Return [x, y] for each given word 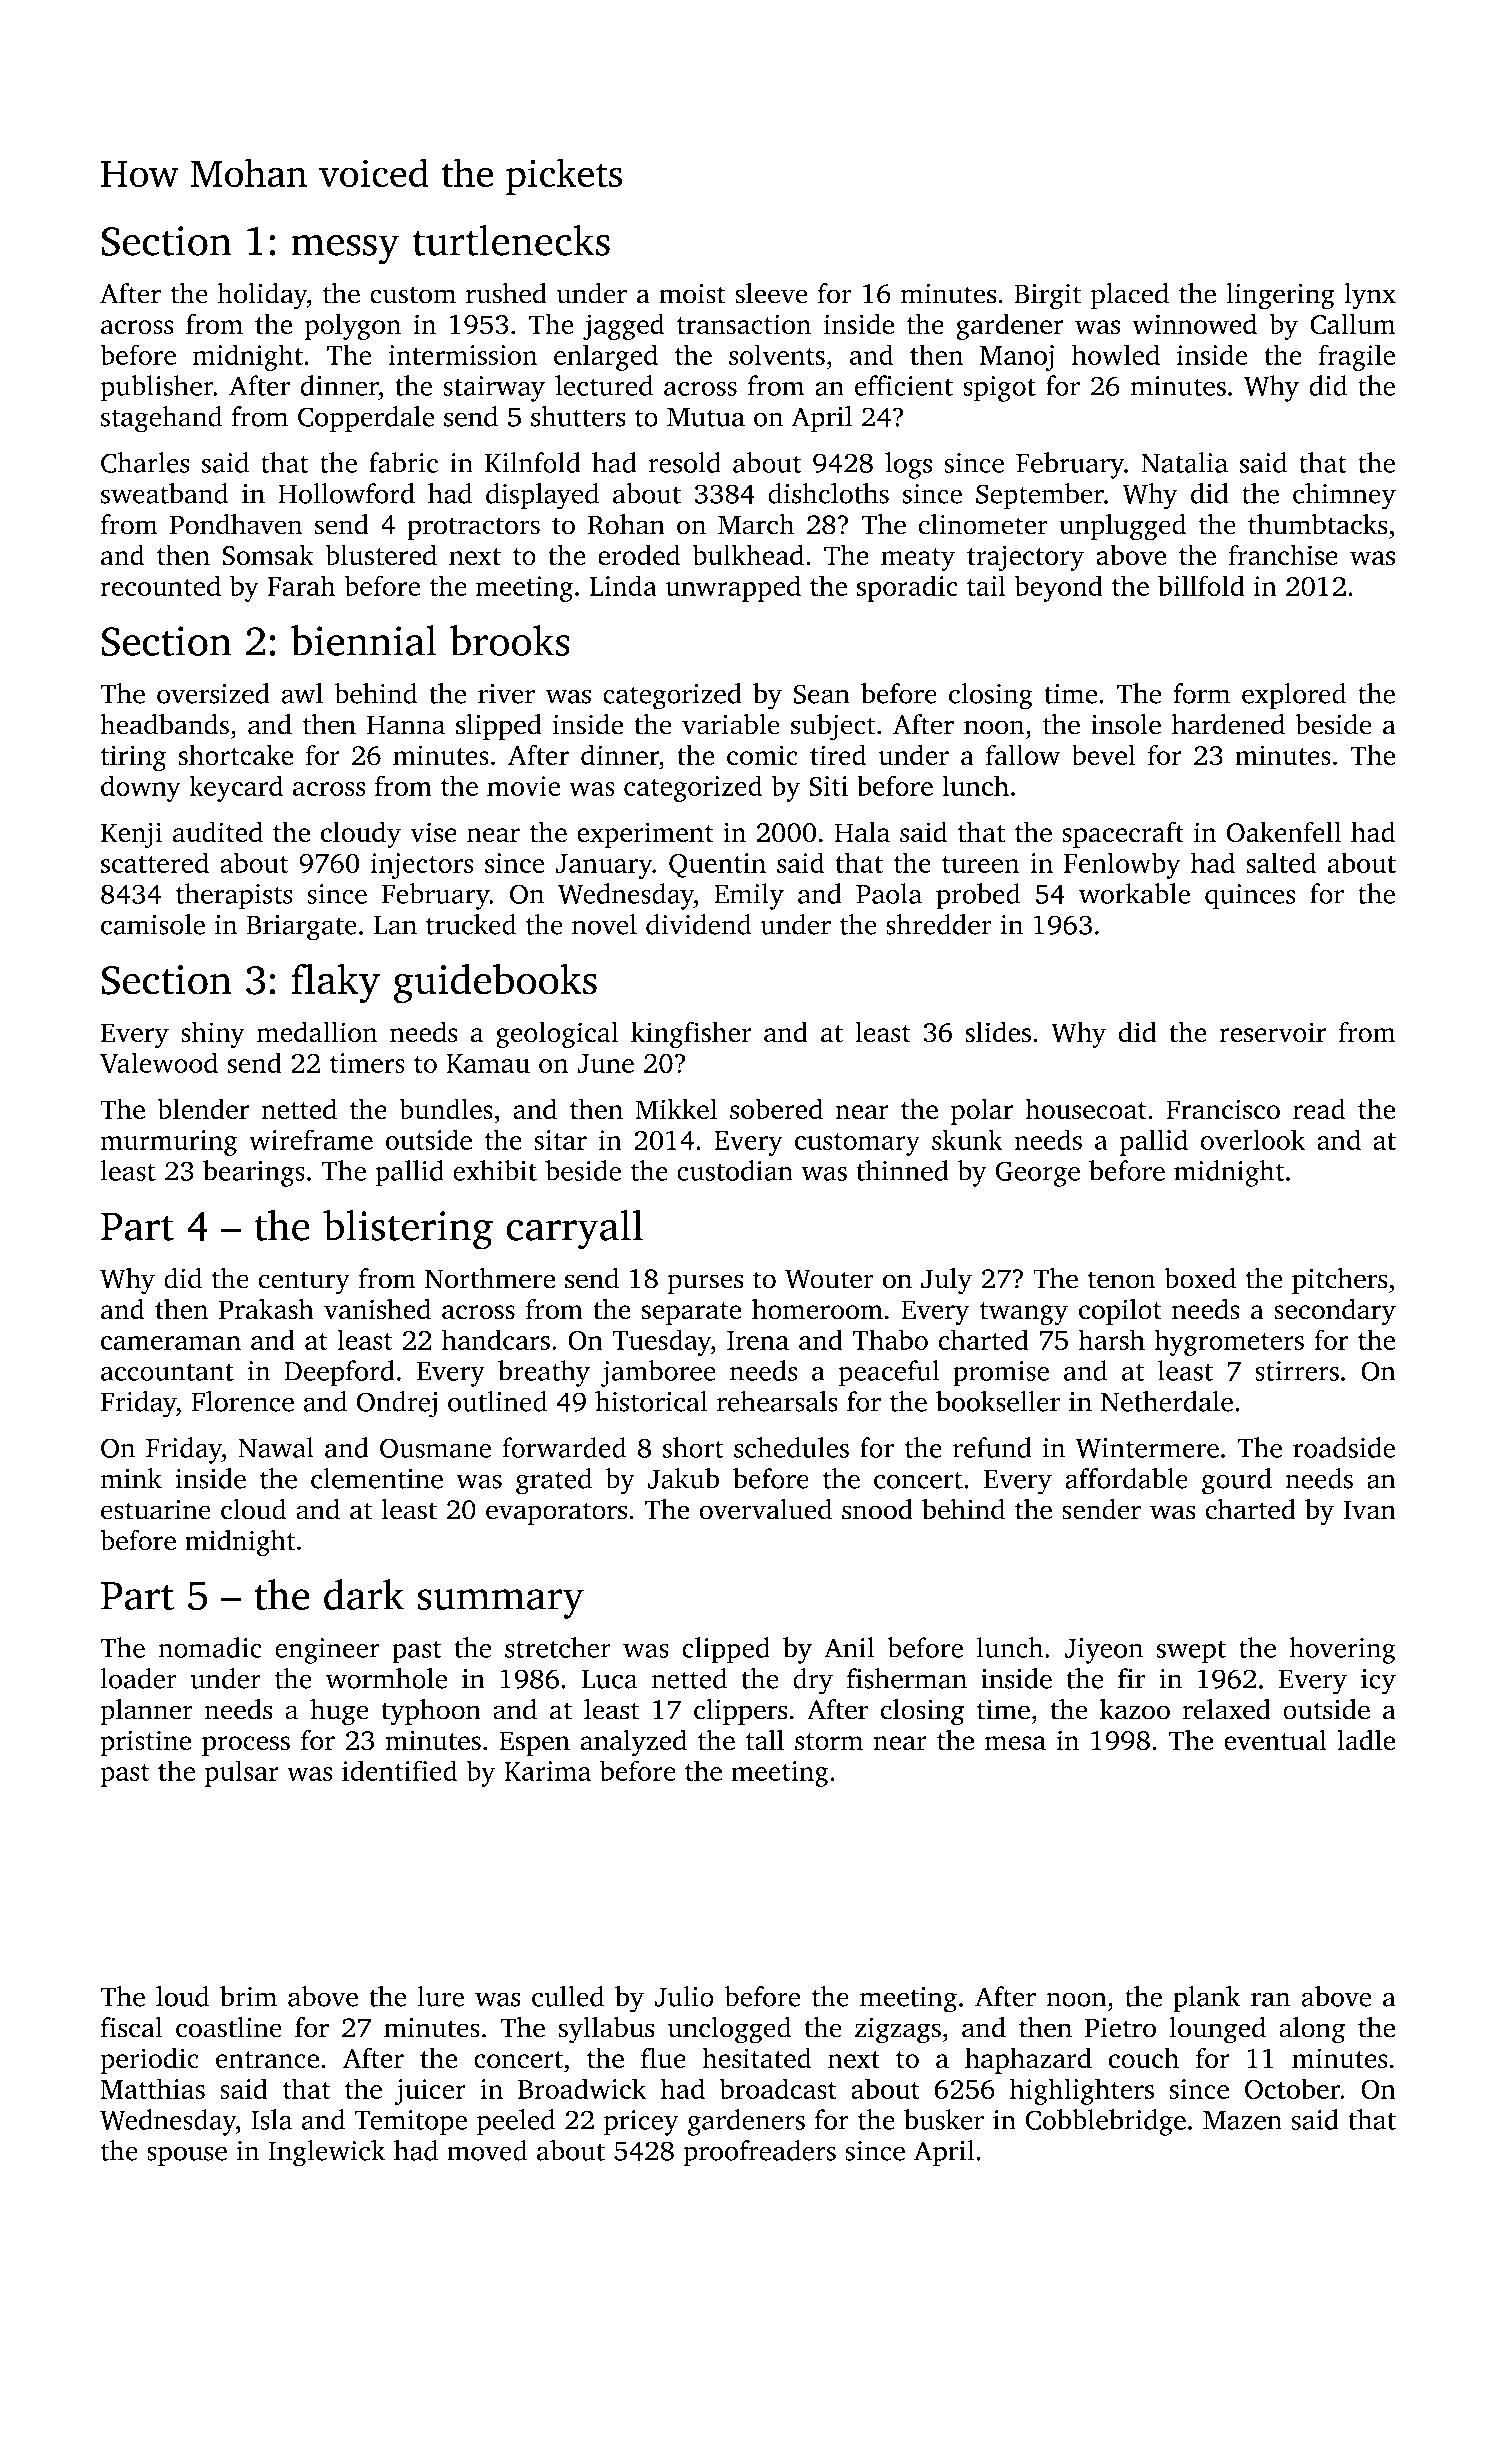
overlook [1252, 1139]
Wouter [829, 1279]
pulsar [242, 1773]
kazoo [1135, 1709]
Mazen [1242, 2120]
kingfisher [691, 1035]
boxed [1200, 1278]
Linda [623, 585]
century [304, 1283]
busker [944, 2119]
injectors [422, 866]
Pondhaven [236, 524]
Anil [849, 1647]
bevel [1104, 755]
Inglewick [326, 2153]
